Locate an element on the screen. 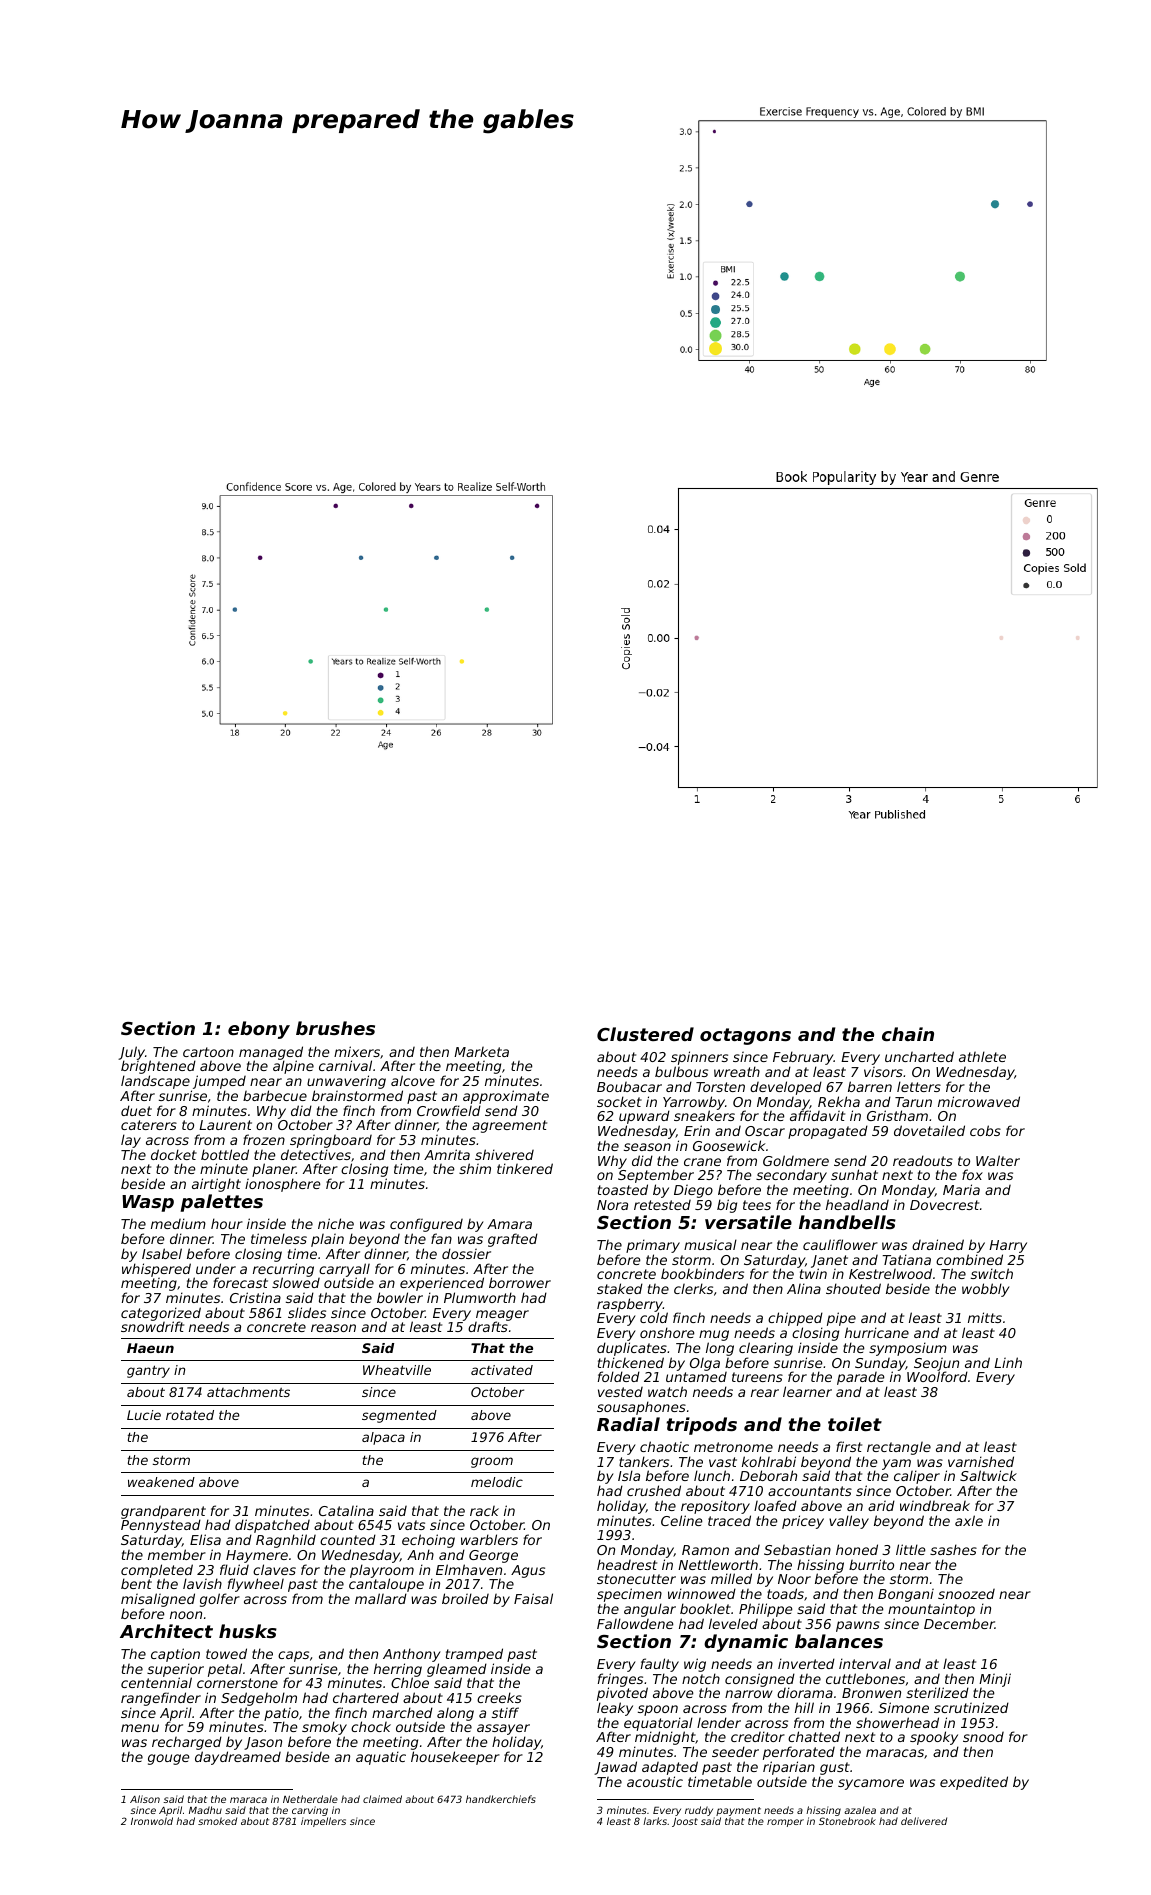 Image resolution: width=1151 pixels, height=1895 pixels. scrutinized is located at coordinates (971, 1707).
